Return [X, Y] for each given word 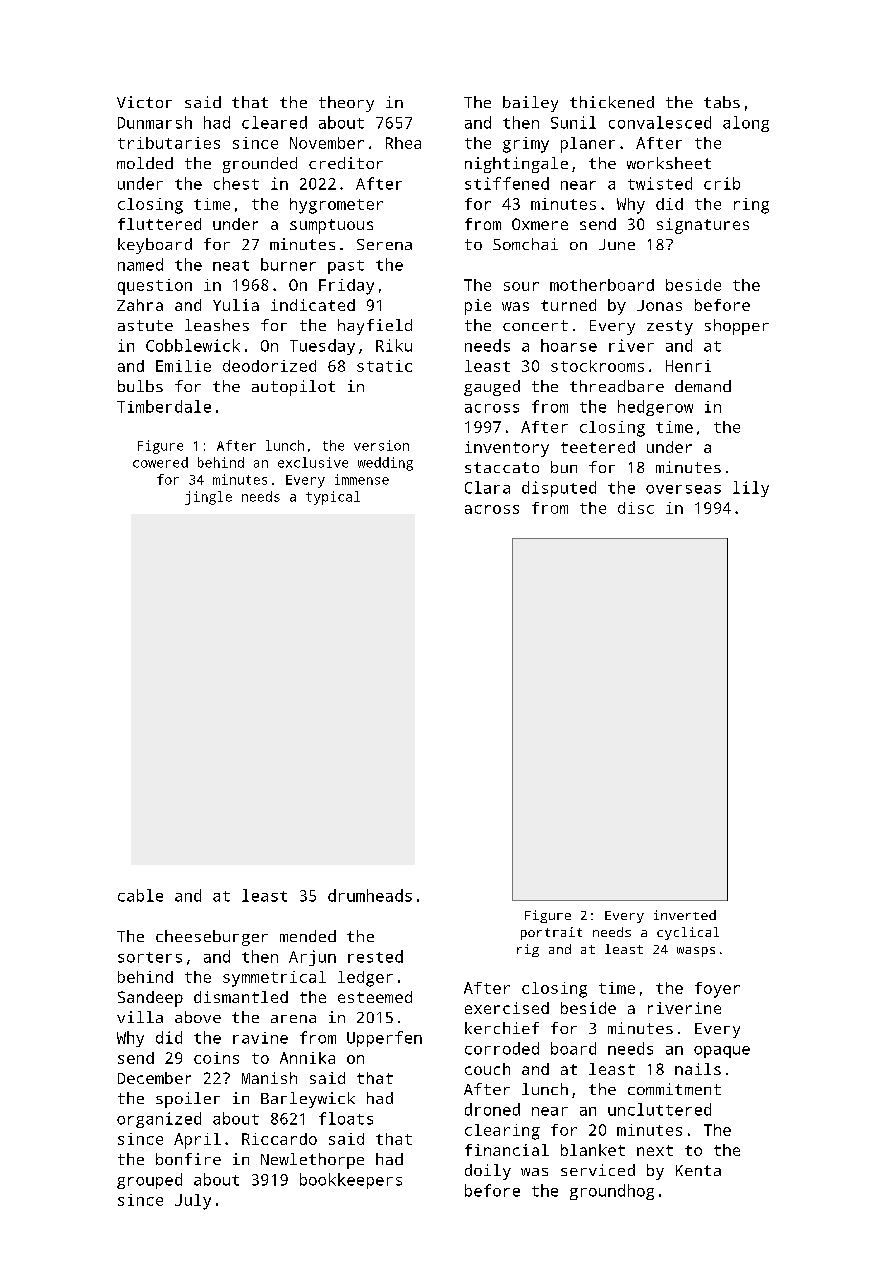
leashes [217, 325]
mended [308, 936]
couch [487, 1069]
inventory [507, 449]
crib [722, 183]
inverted [685, 915]
